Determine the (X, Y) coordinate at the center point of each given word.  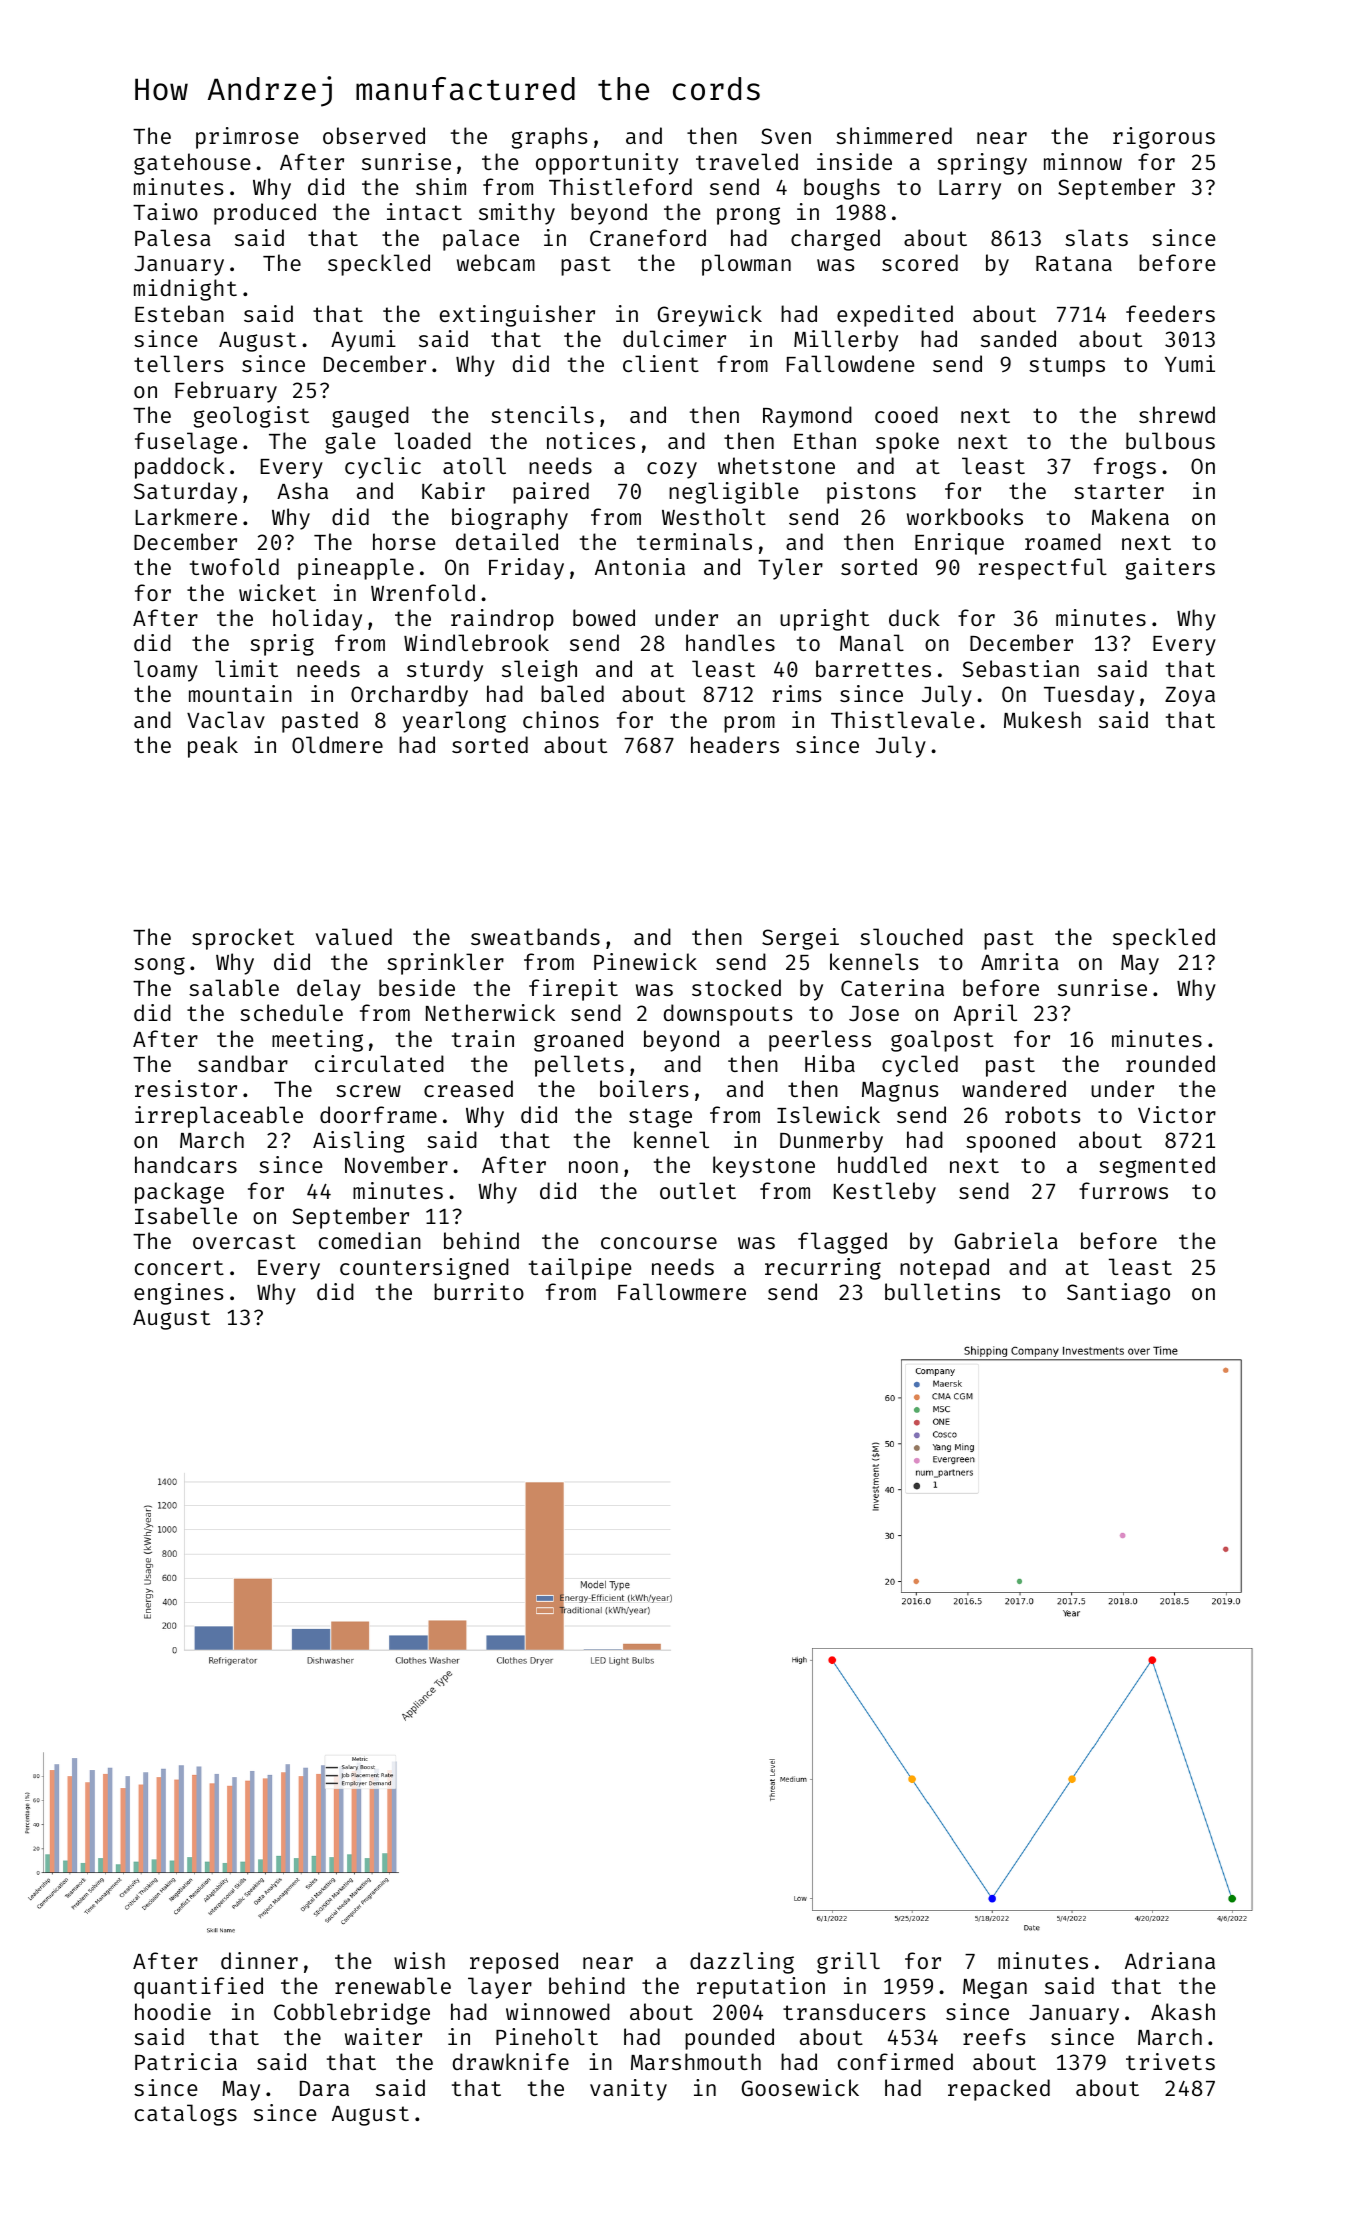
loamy (166, 671)
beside (417, 987)
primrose (247, 138)
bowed (604, 617)
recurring (823, 1269)
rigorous (1164, 138)
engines (178, 1294)
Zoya (1190, 697)
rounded (1170, 1063)
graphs (549, 138)
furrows (1123, 1190)
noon (593, 1167)
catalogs (186, 2115)
